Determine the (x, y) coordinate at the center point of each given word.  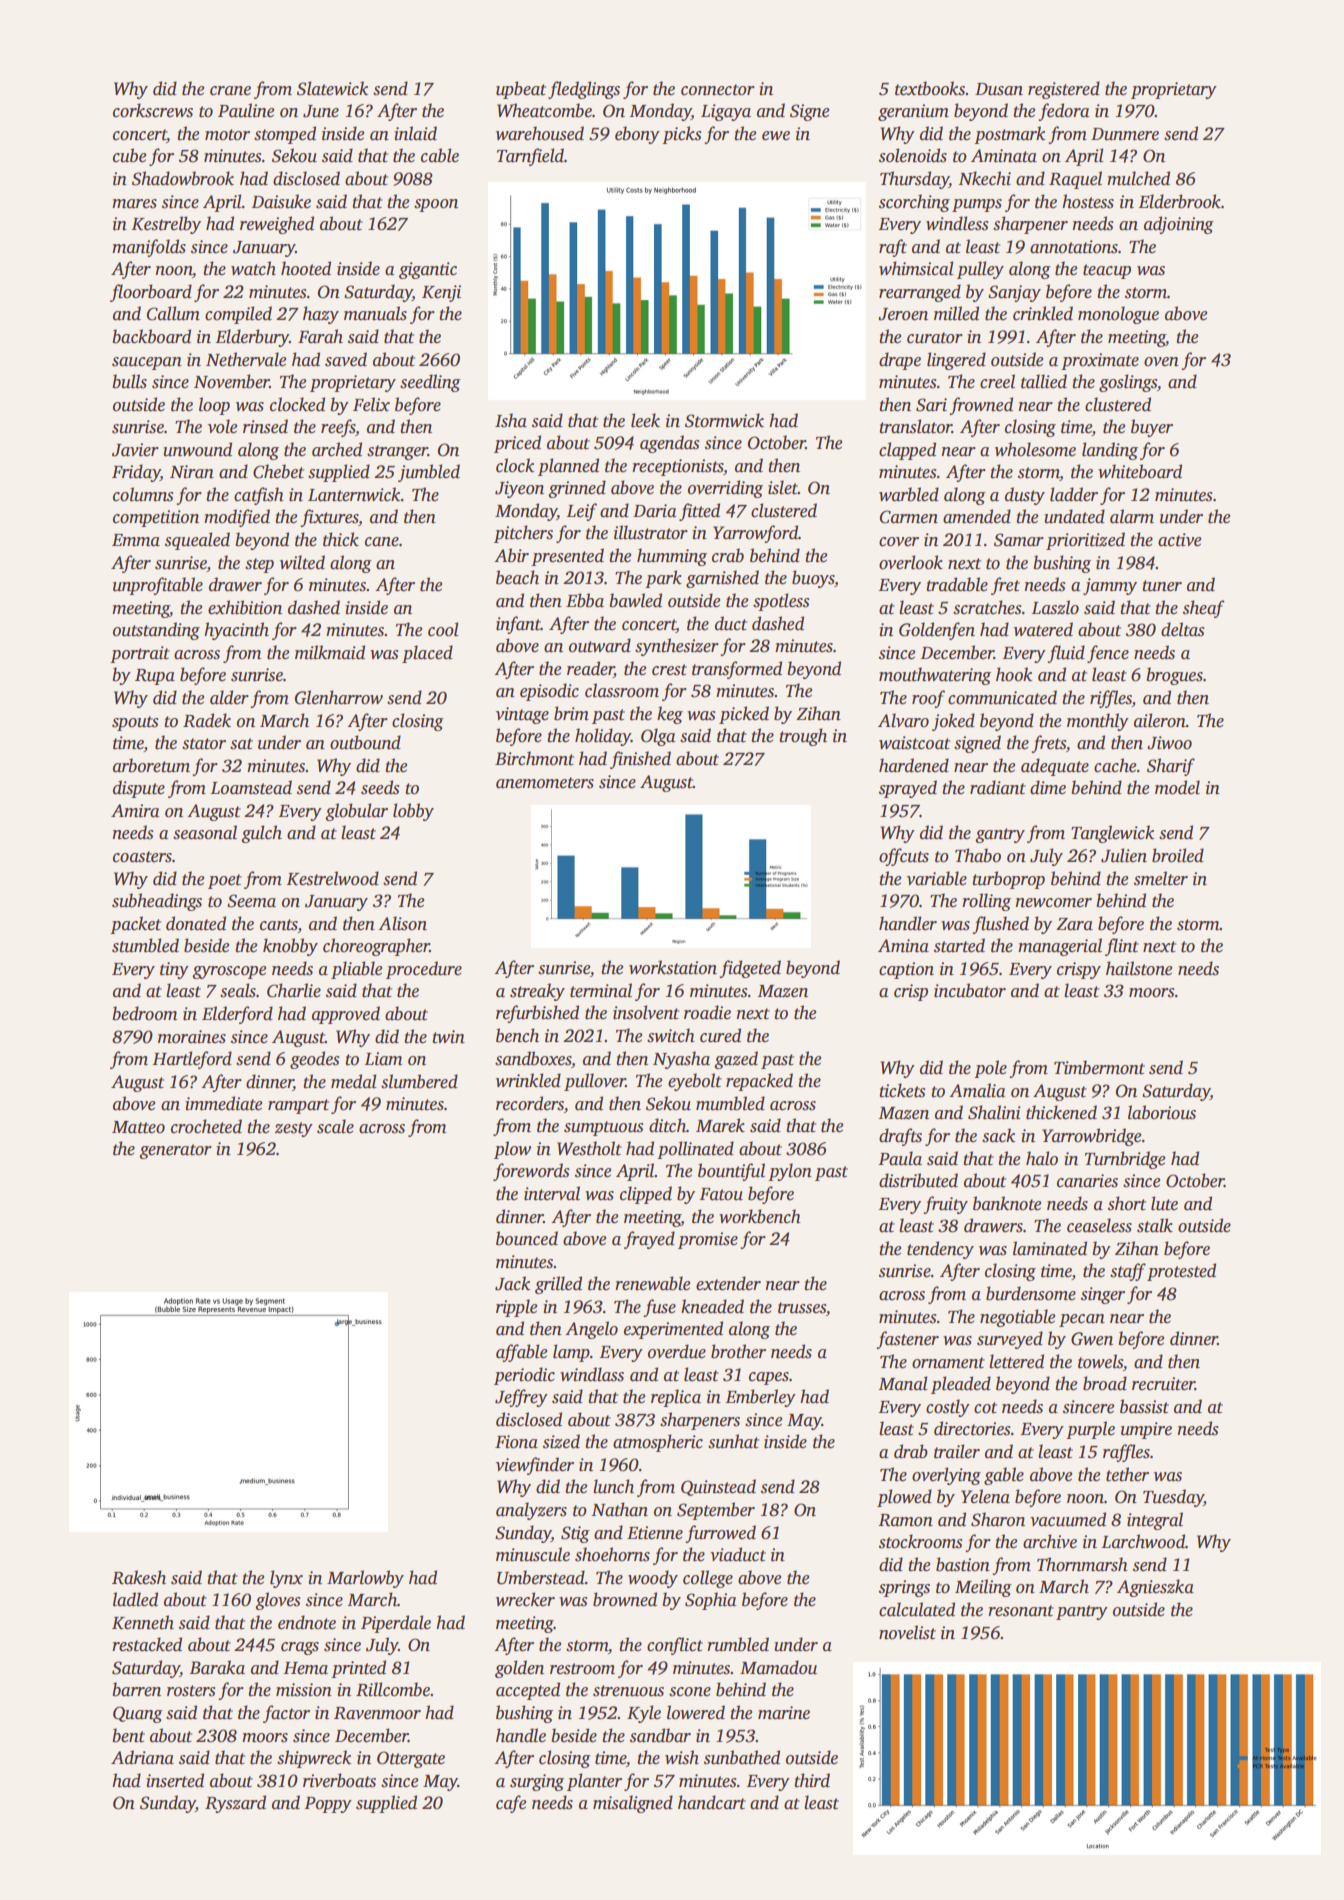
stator (204, 744)
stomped (285, 135)
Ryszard (235, 1804)
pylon (790, 1172)
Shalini (994, 1112)
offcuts (904, 857)
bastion (963, 1564)
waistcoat (914, 743)
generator (175, 1151)
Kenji (441, 293)
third (812, 1780)
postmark (1009, 135)
